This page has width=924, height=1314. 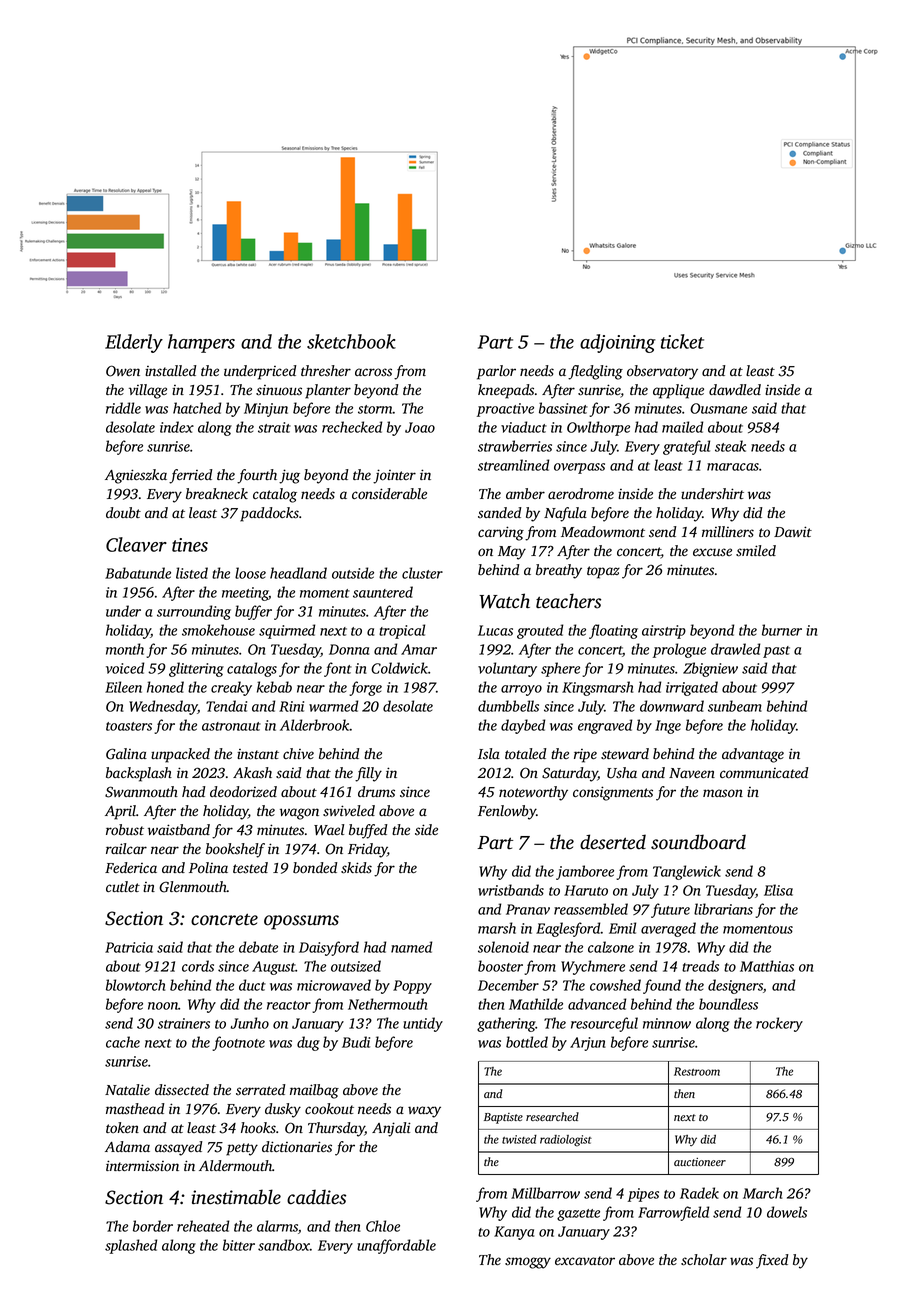 I want to click on instant, so click(x=258, y=754).
